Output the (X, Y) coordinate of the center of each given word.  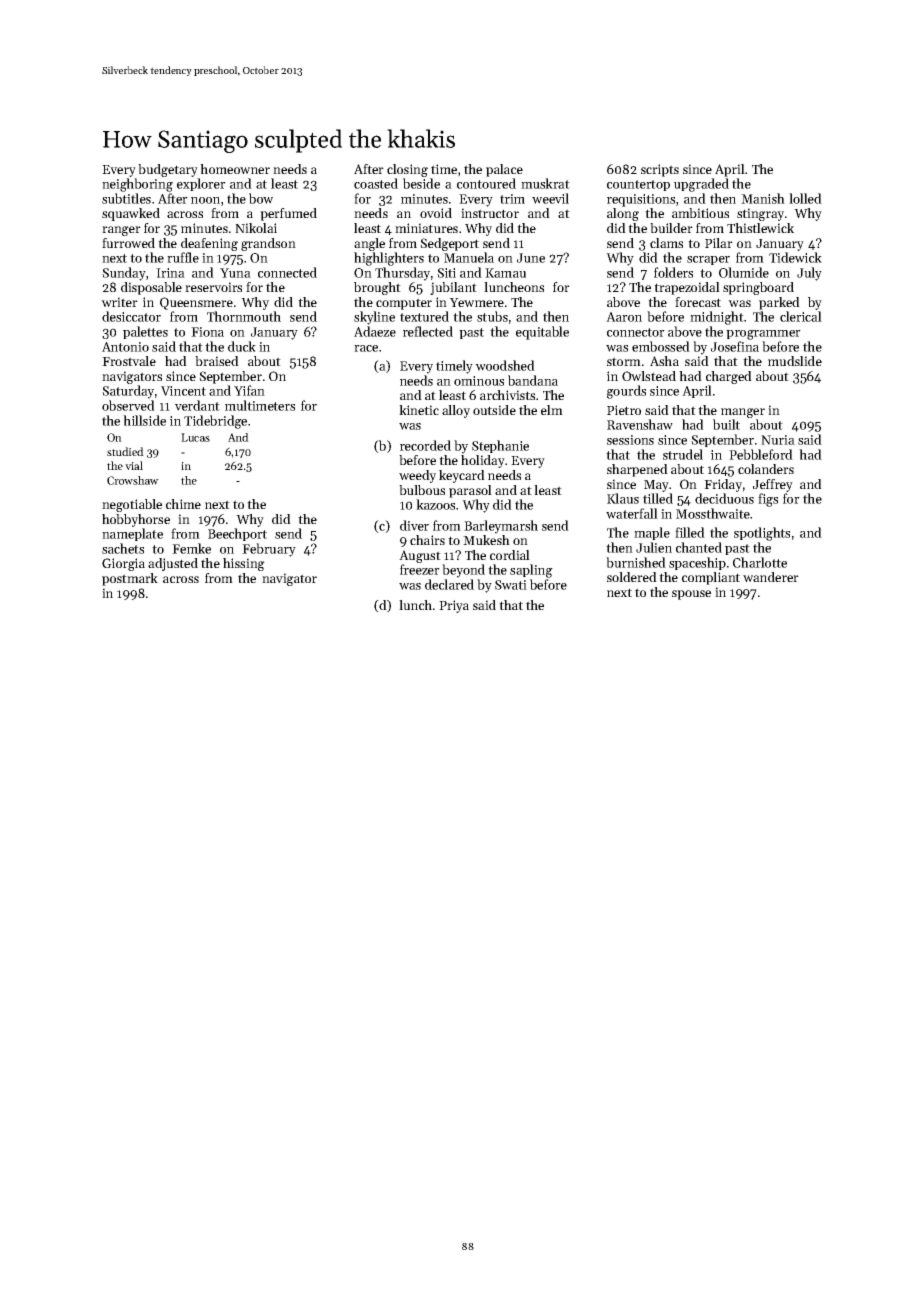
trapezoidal (687, 288)
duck (242, 346)
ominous (479, 381)
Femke (191, 548)
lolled (805, 198)
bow (261, 198)
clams (666, 243)
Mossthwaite (713, 513)
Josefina (735, 346)
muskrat (545, 183)
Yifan (249, 390)
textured (424, 316)
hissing (244, 564)
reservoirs (213, 287)
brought (377, 288)
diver (414, 525)
